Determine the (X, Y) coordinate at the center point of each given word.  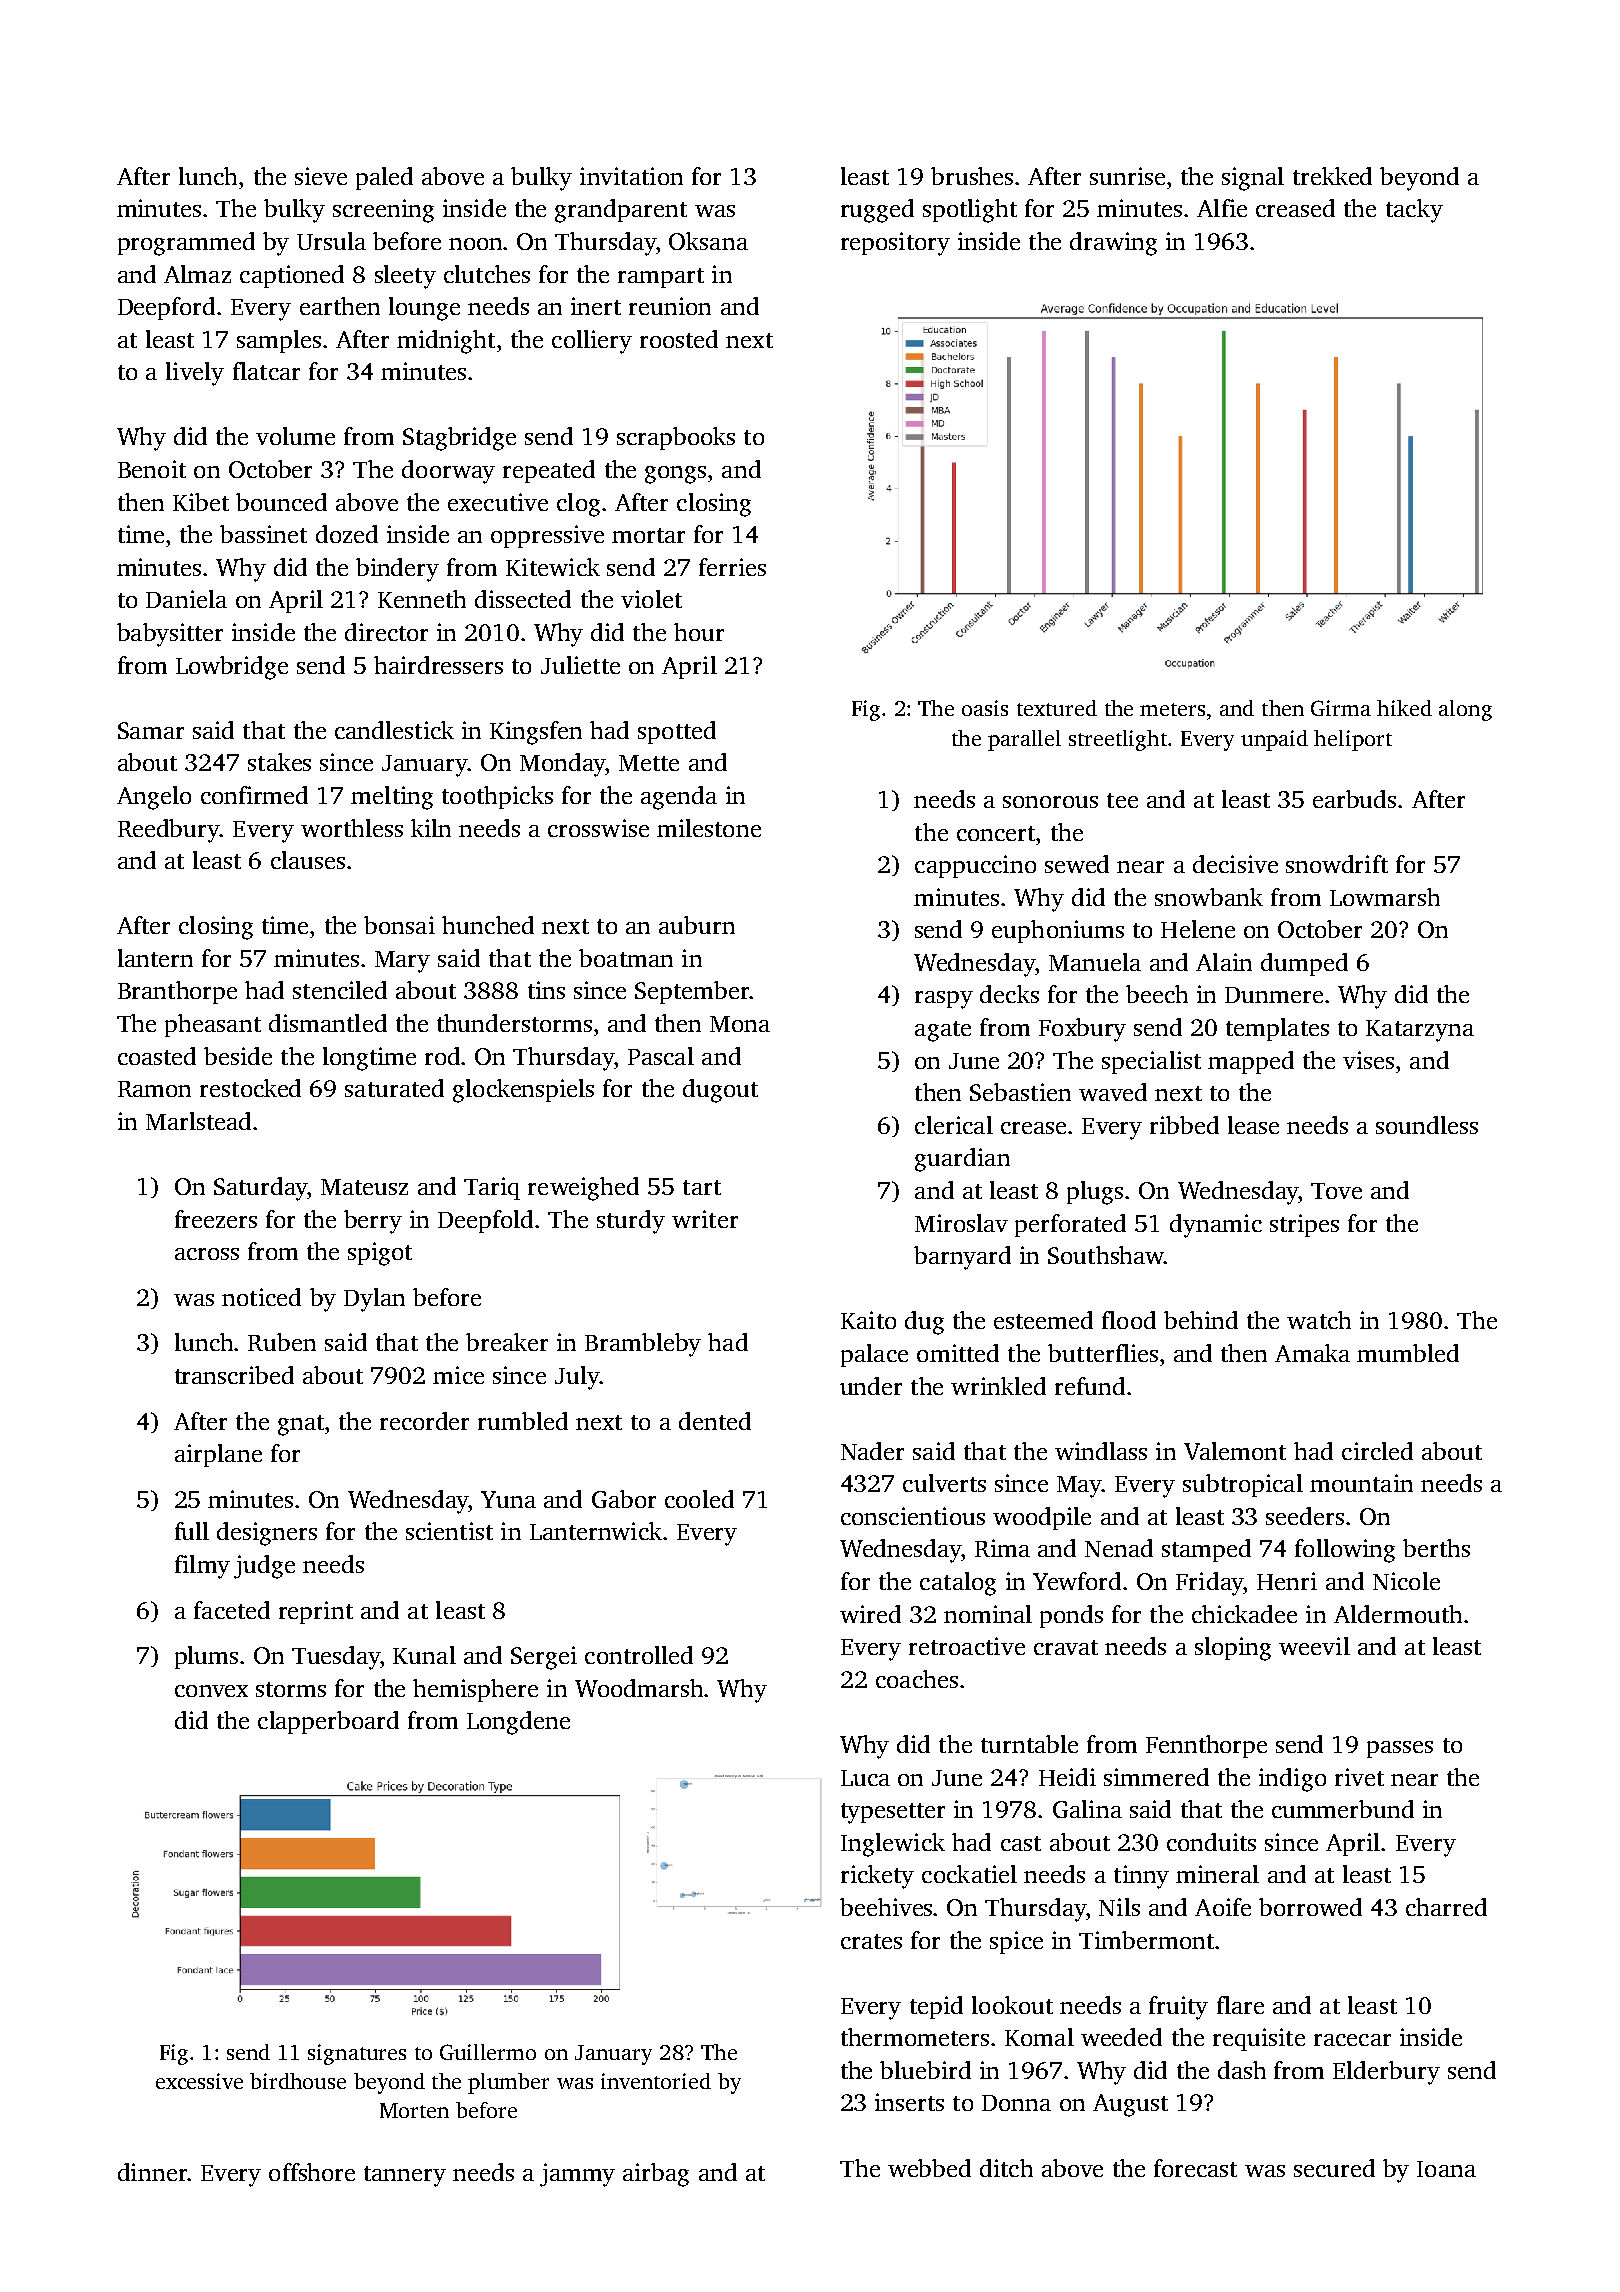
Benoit (152, 469)
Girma (1341, 708)
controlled (639, 1655)
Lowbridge (232, 668)
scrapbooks (676, 438)
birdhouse (298, 2081)
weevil (1314, 1646)
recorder (424, 1421)
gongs (675, 475)
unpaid (1274, 740)
